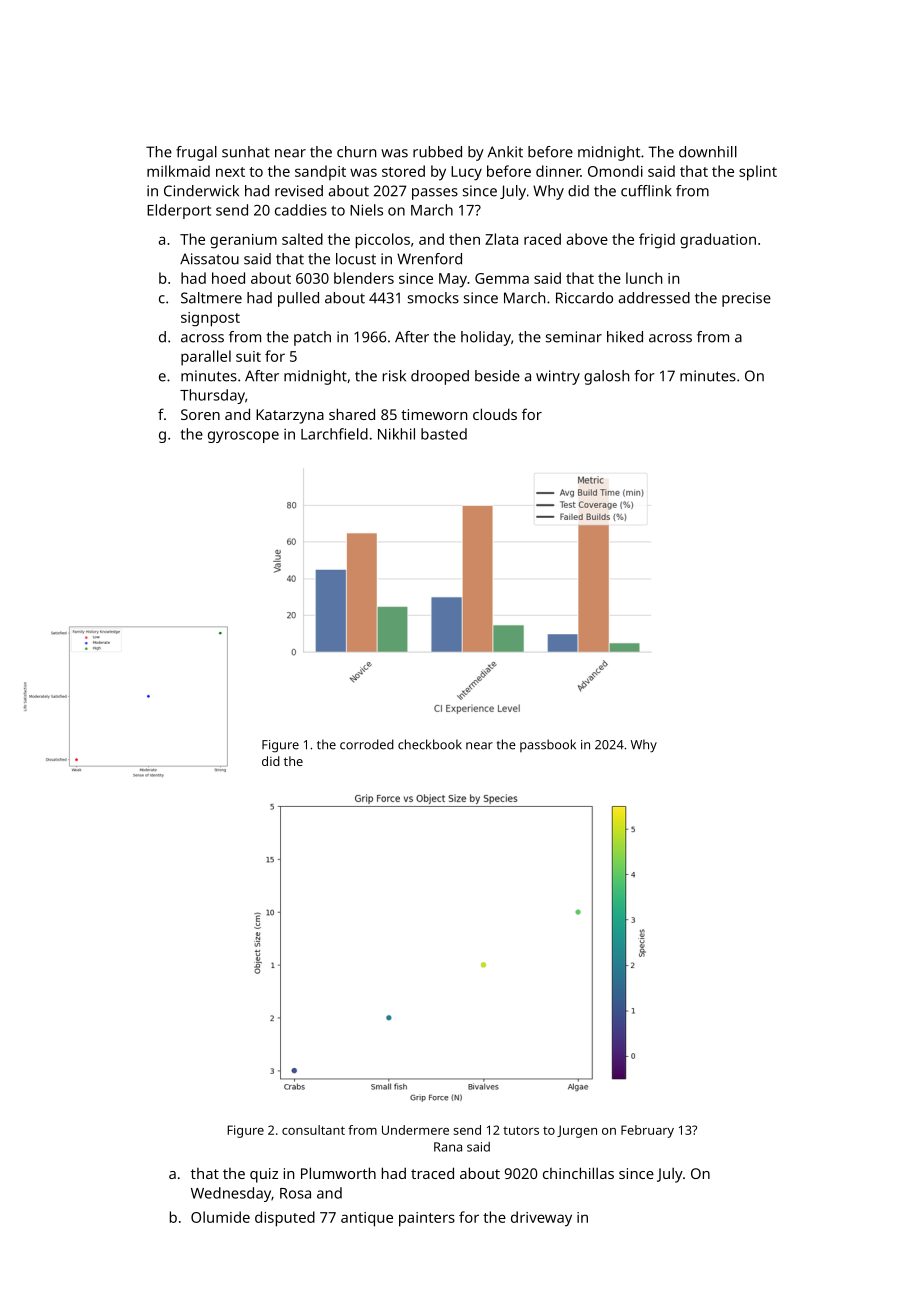 The image size is (924, 1311). I want to click on blenders, so click(364, 278).
